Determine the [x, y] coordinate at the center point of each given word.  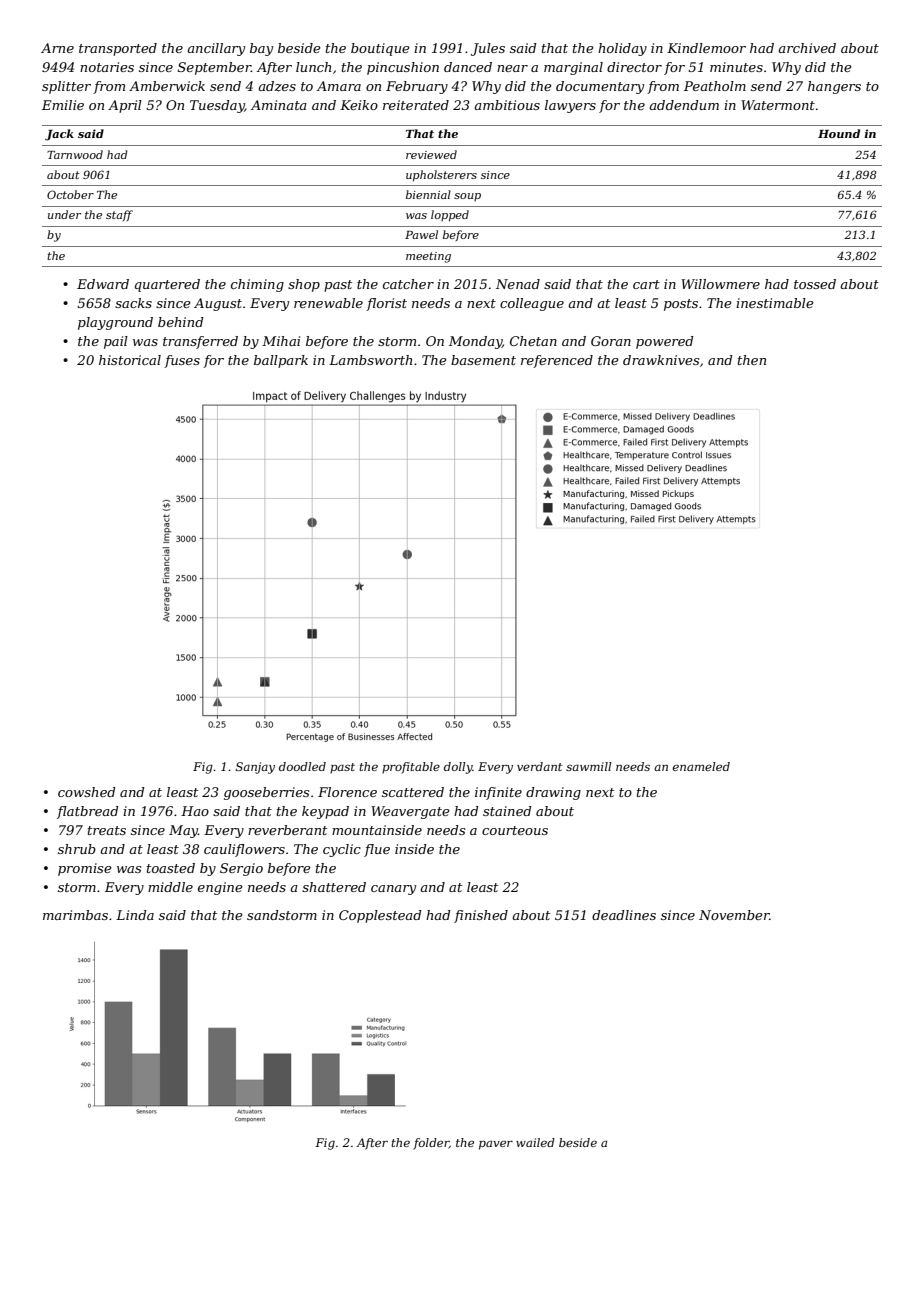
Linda [135, 915]
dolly [458, 768]
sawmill [589, 766]
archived [807, 48]
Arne [57, 48]
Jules [488, 49]
